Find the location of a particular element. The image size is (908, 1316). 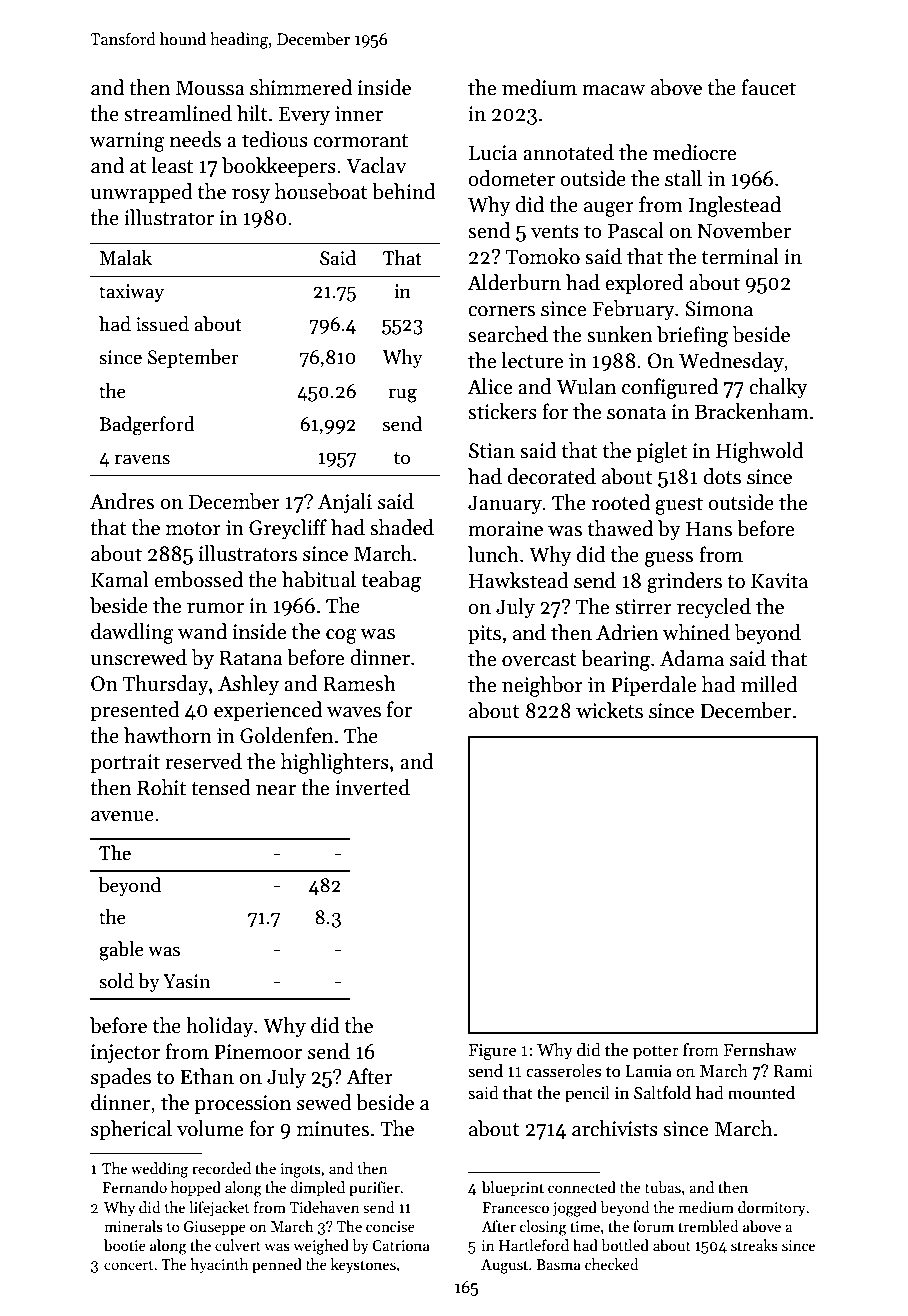

potter is located at coordinates (656, 1052).
